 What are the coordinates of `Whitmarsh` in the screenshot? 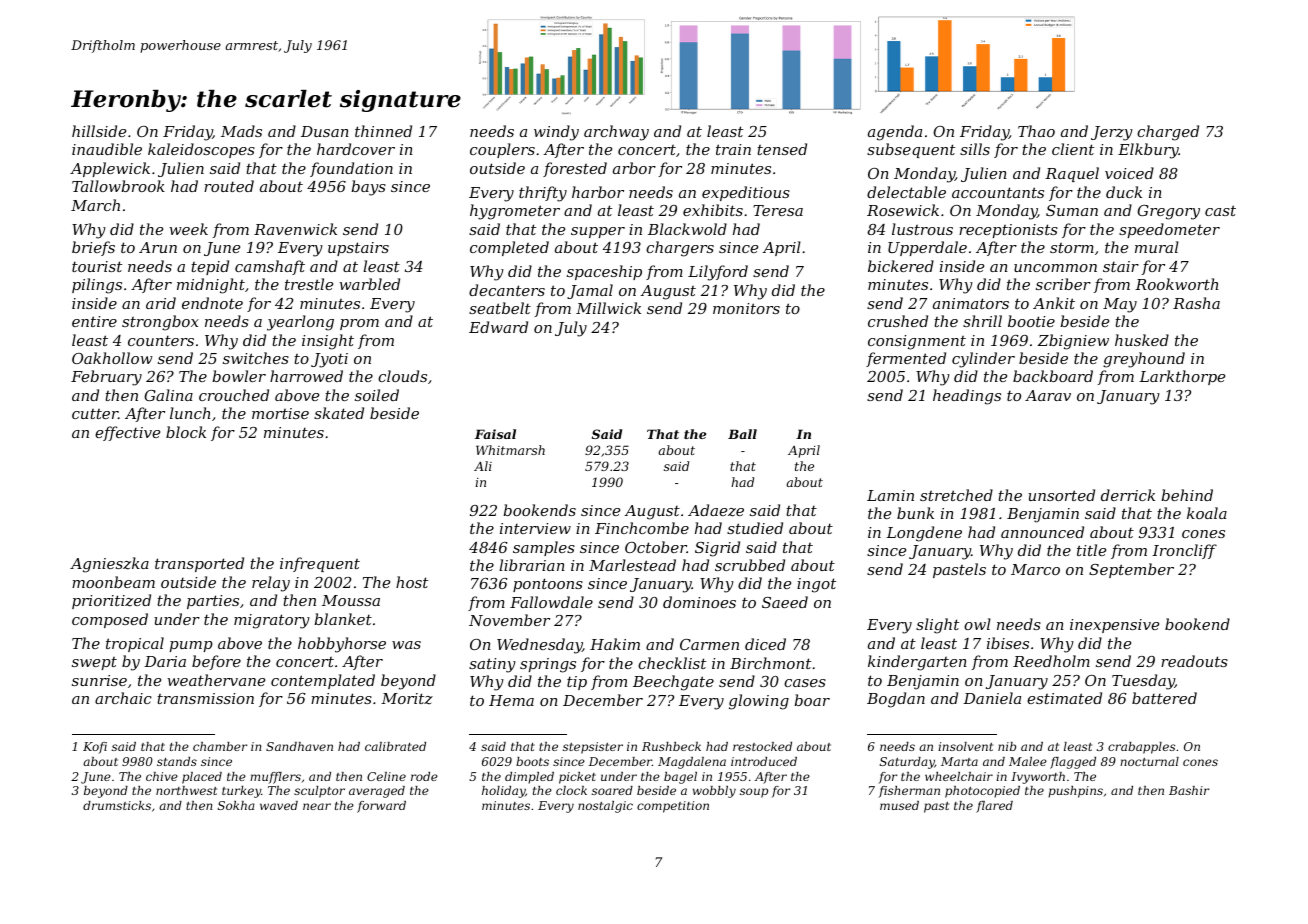 It's located at (510, 450).
